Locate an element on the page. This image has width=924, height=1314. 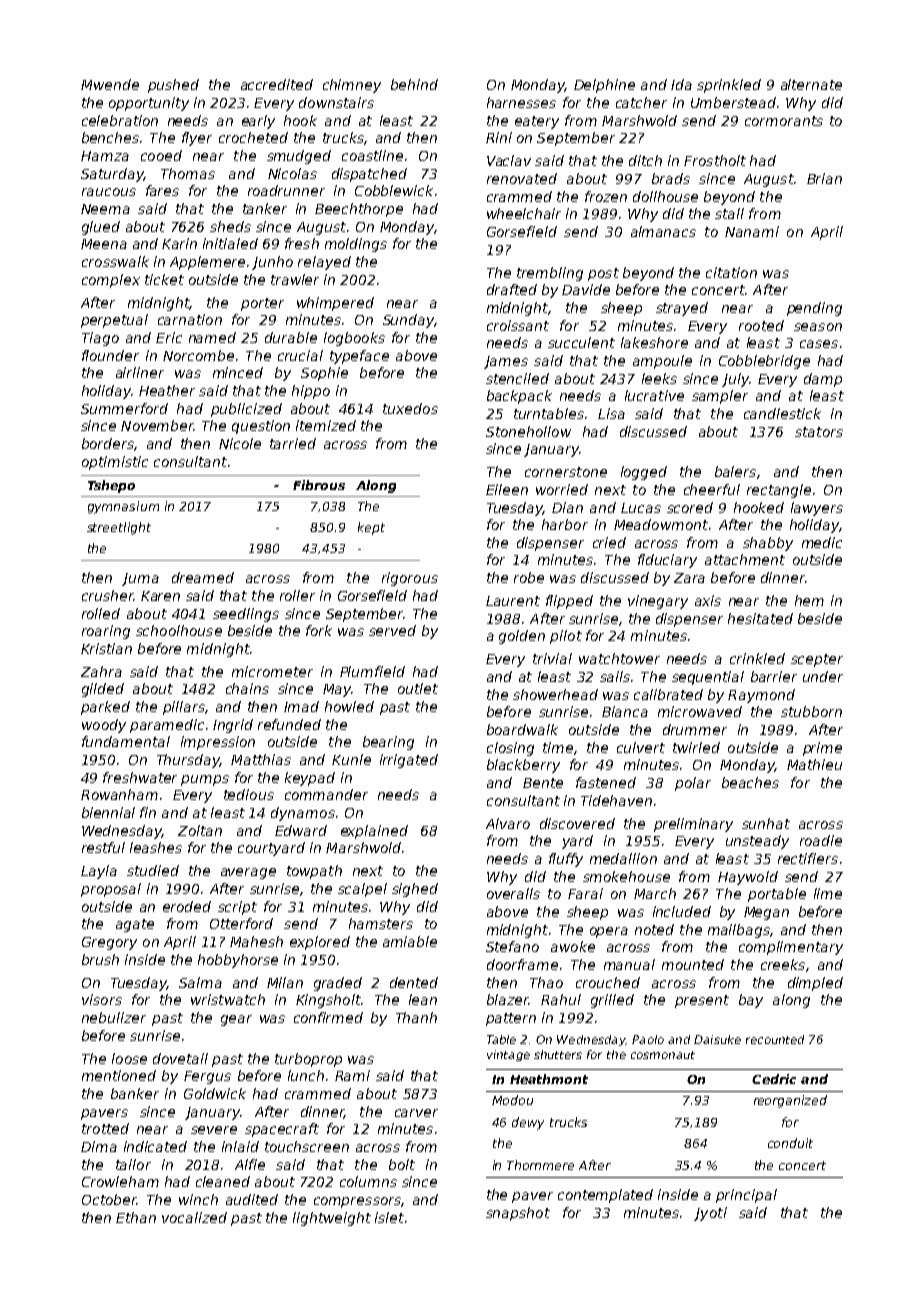
Alvaro is located at coordinates (508, 823).
